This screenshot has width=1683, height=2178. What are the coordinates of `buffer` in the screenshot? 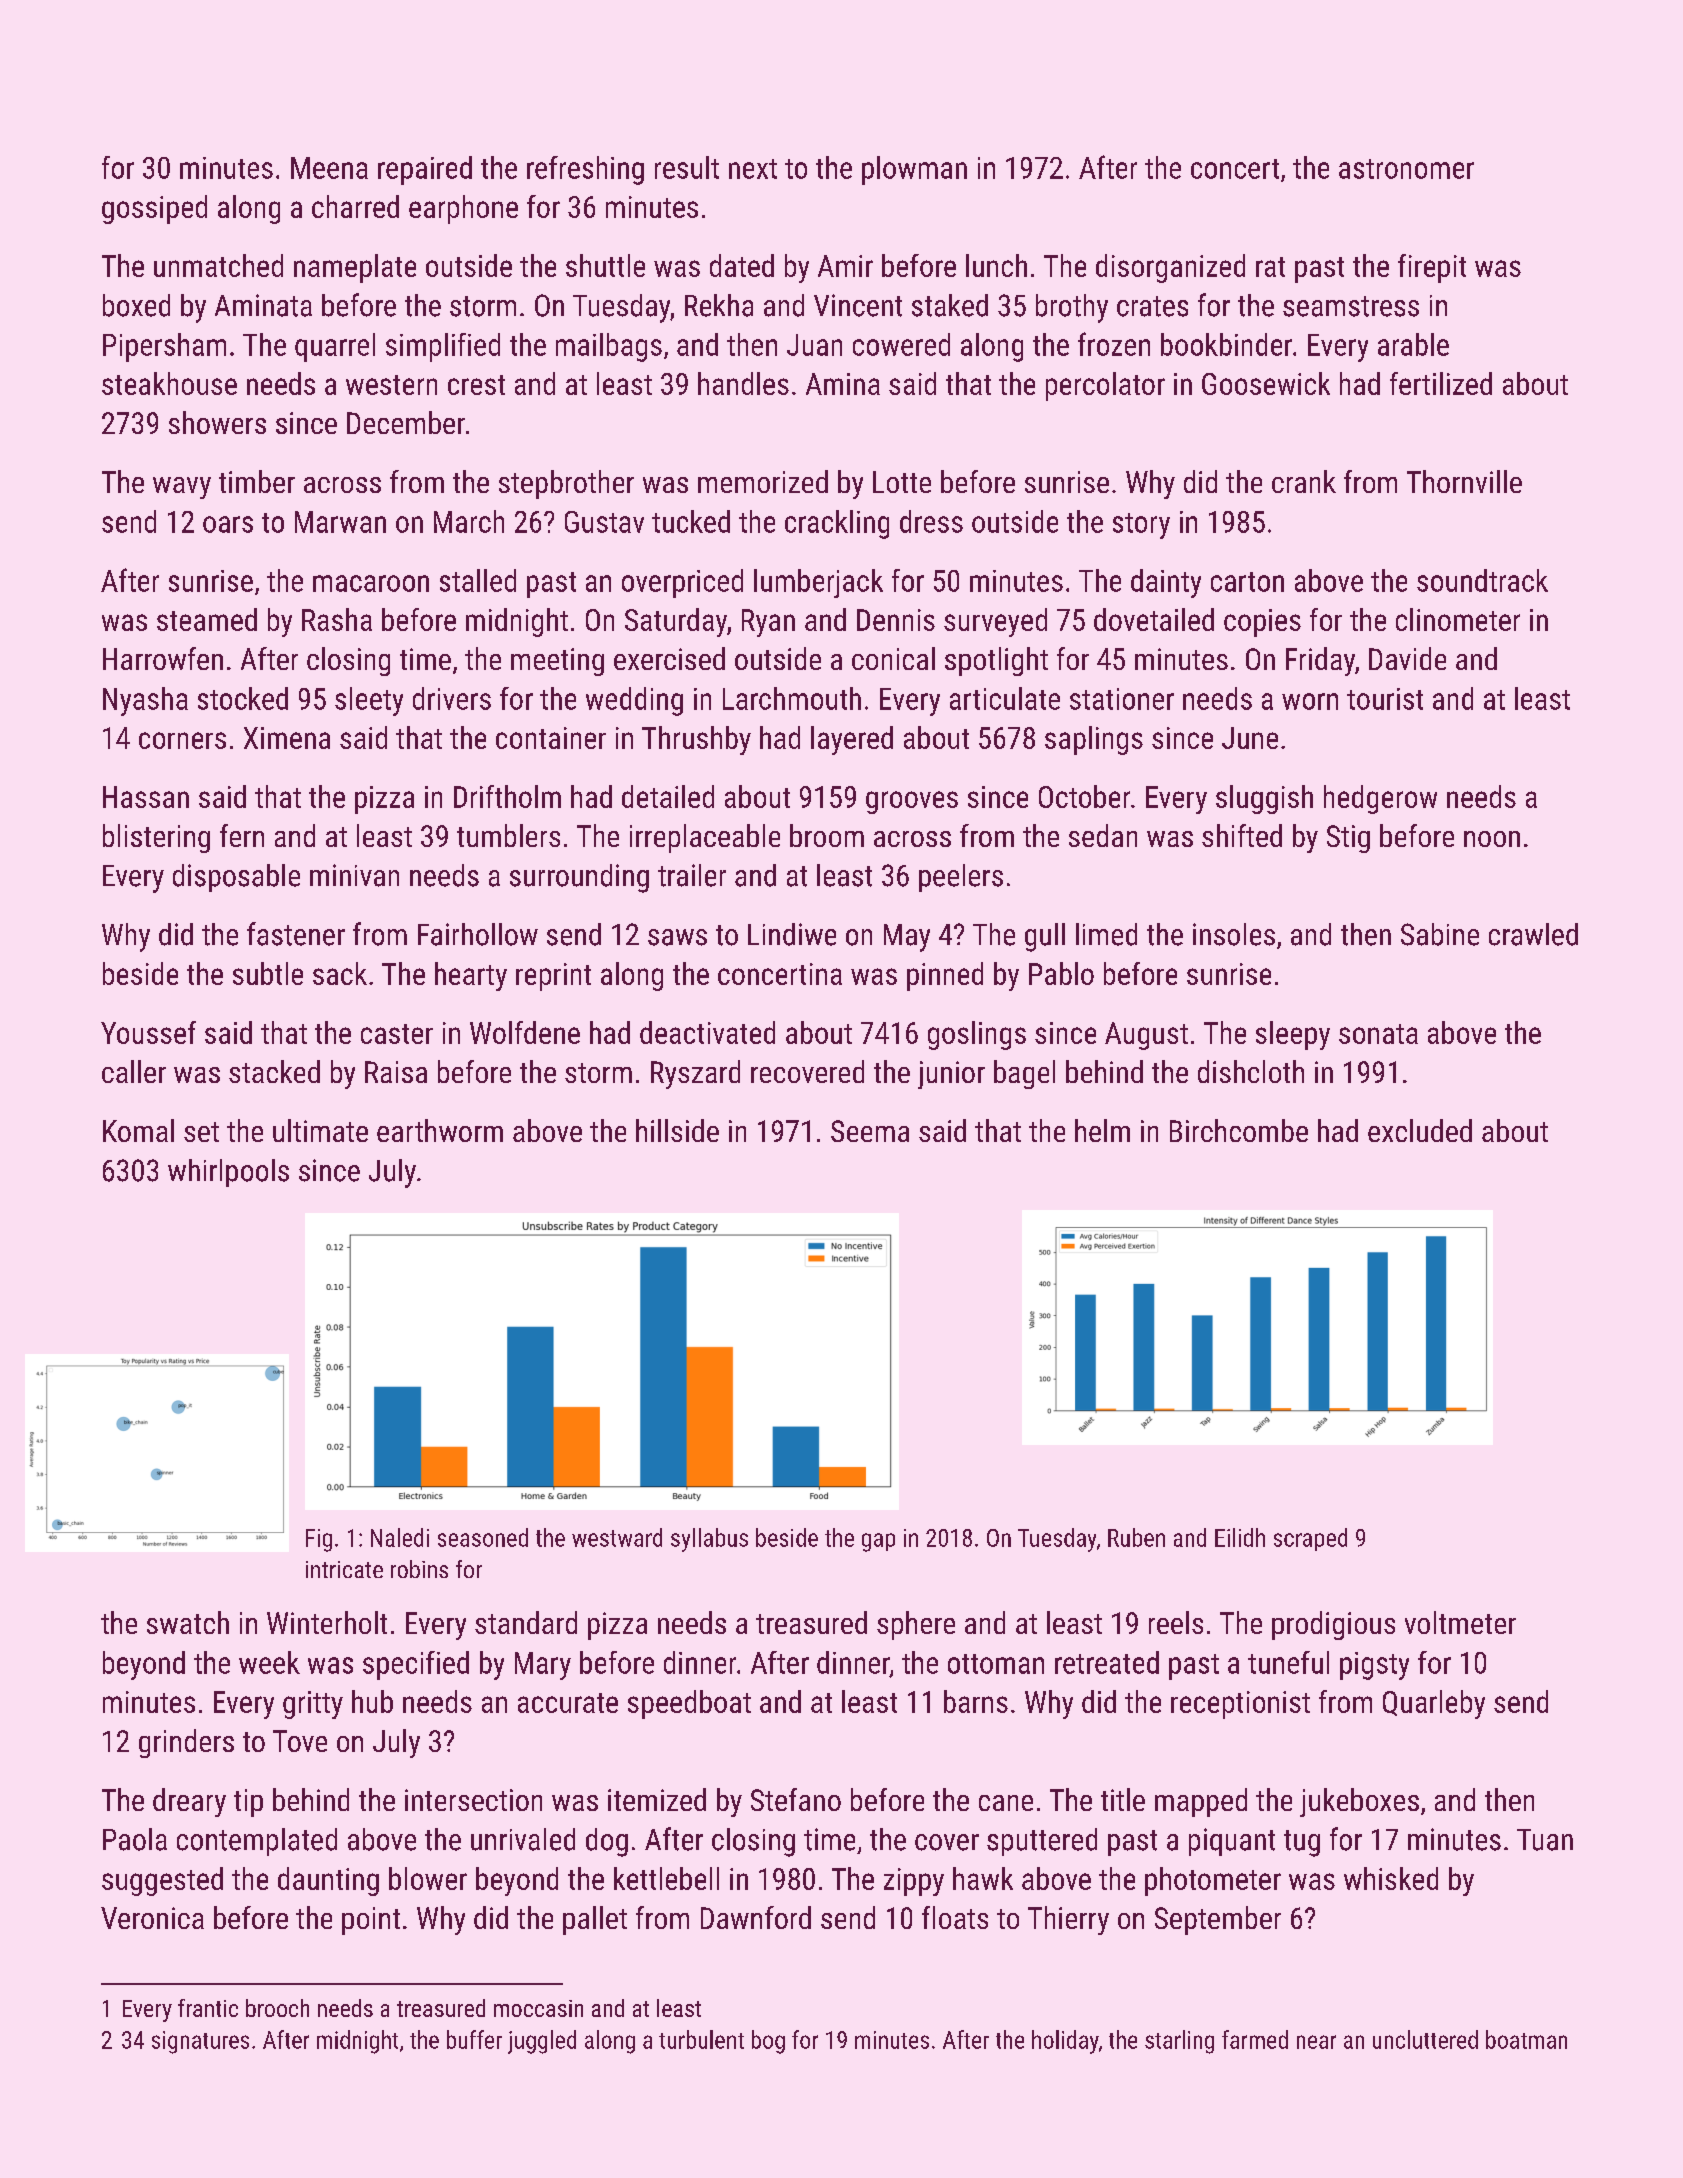 It's located at (474, 2039).
